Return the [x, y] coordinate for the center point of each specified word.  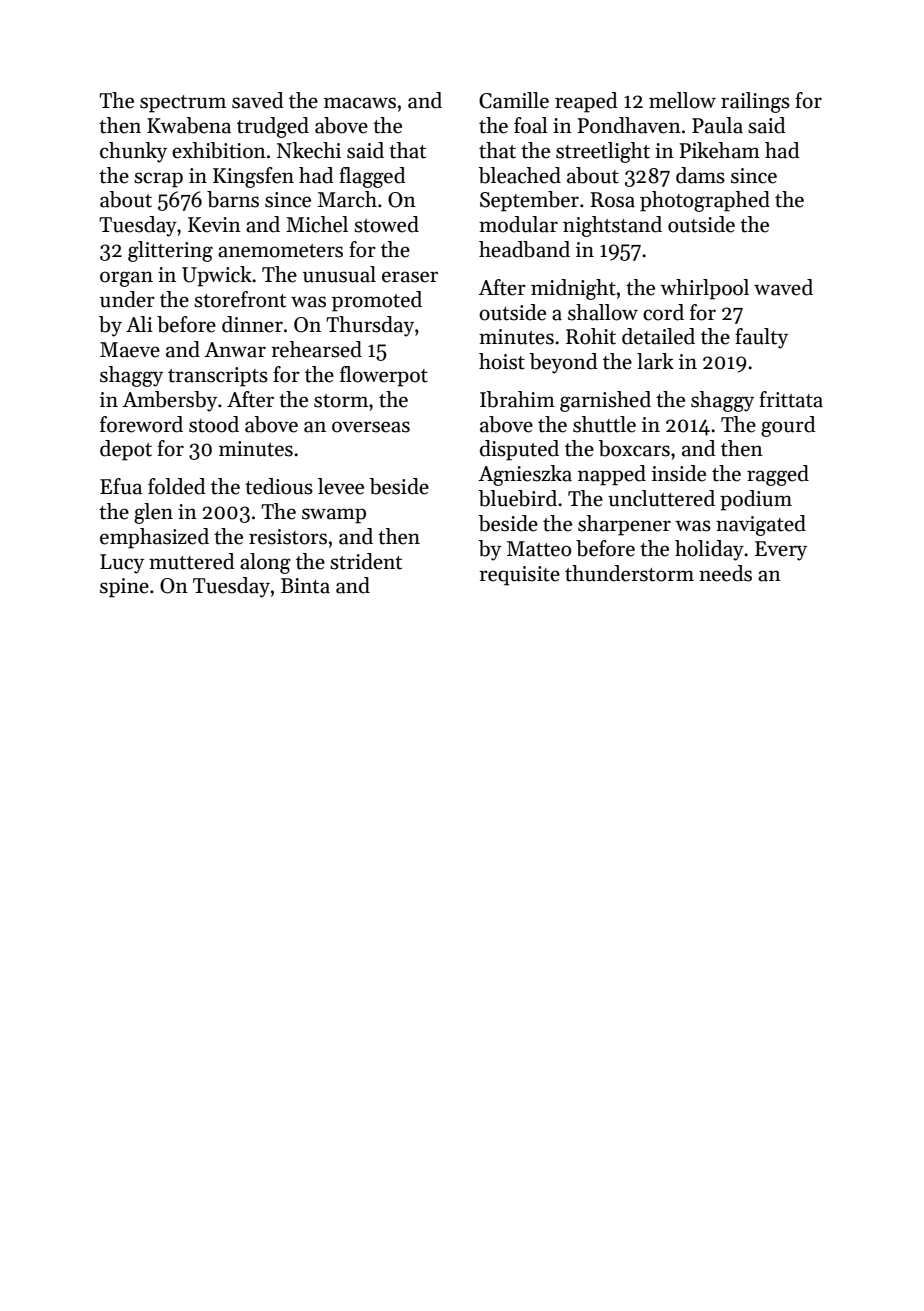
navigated [761, 525]
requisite [519, 576]
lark [655, 361]
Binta [305, 586]
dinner [252, 324]
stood [214, 424]
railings [755, 102]
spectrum [183, 104]
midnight [573, 289]
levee [341, 486]
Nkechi [309, 150]
